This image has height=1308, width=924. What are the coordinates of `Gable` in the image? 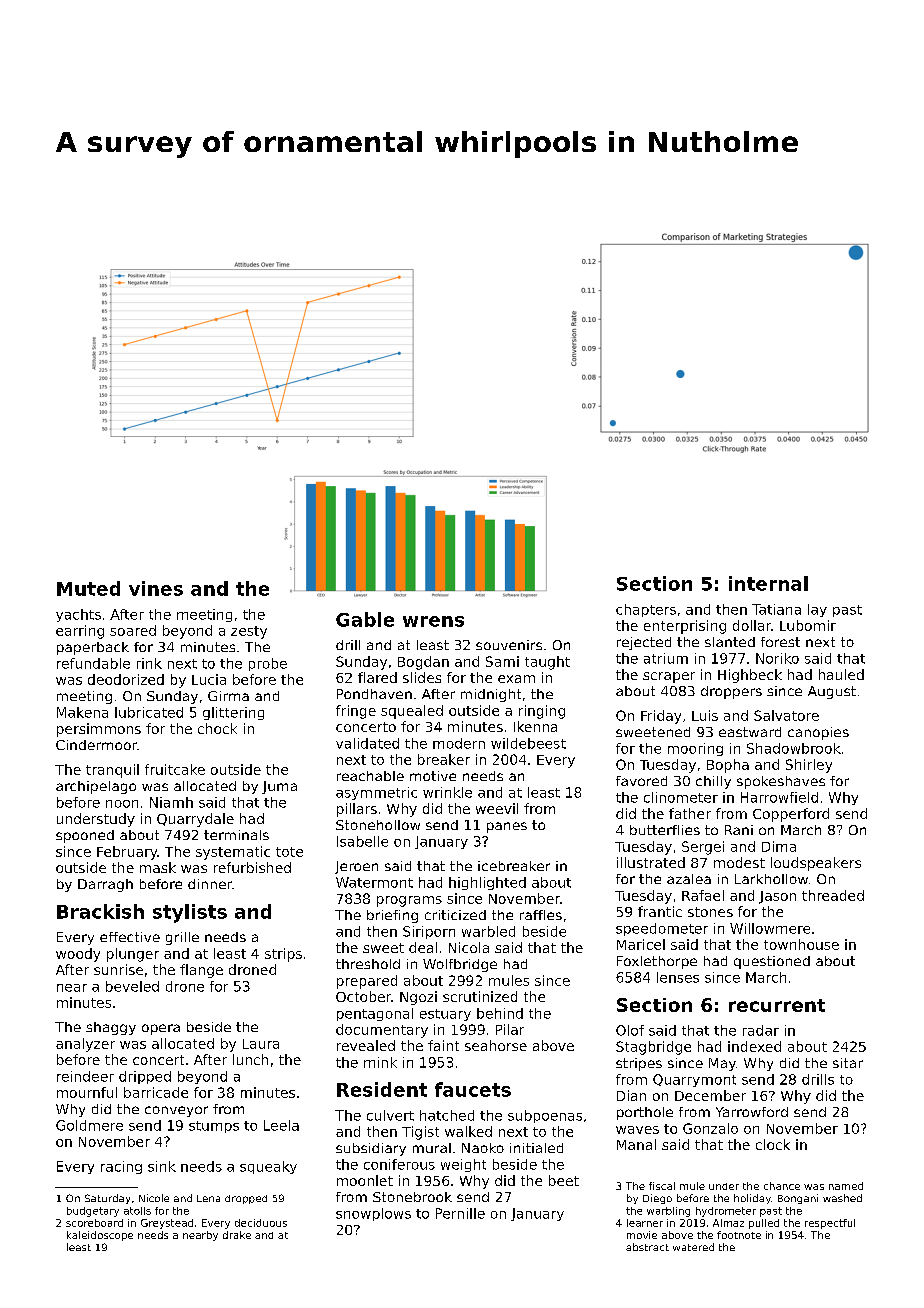 It's located at (365, 619).
